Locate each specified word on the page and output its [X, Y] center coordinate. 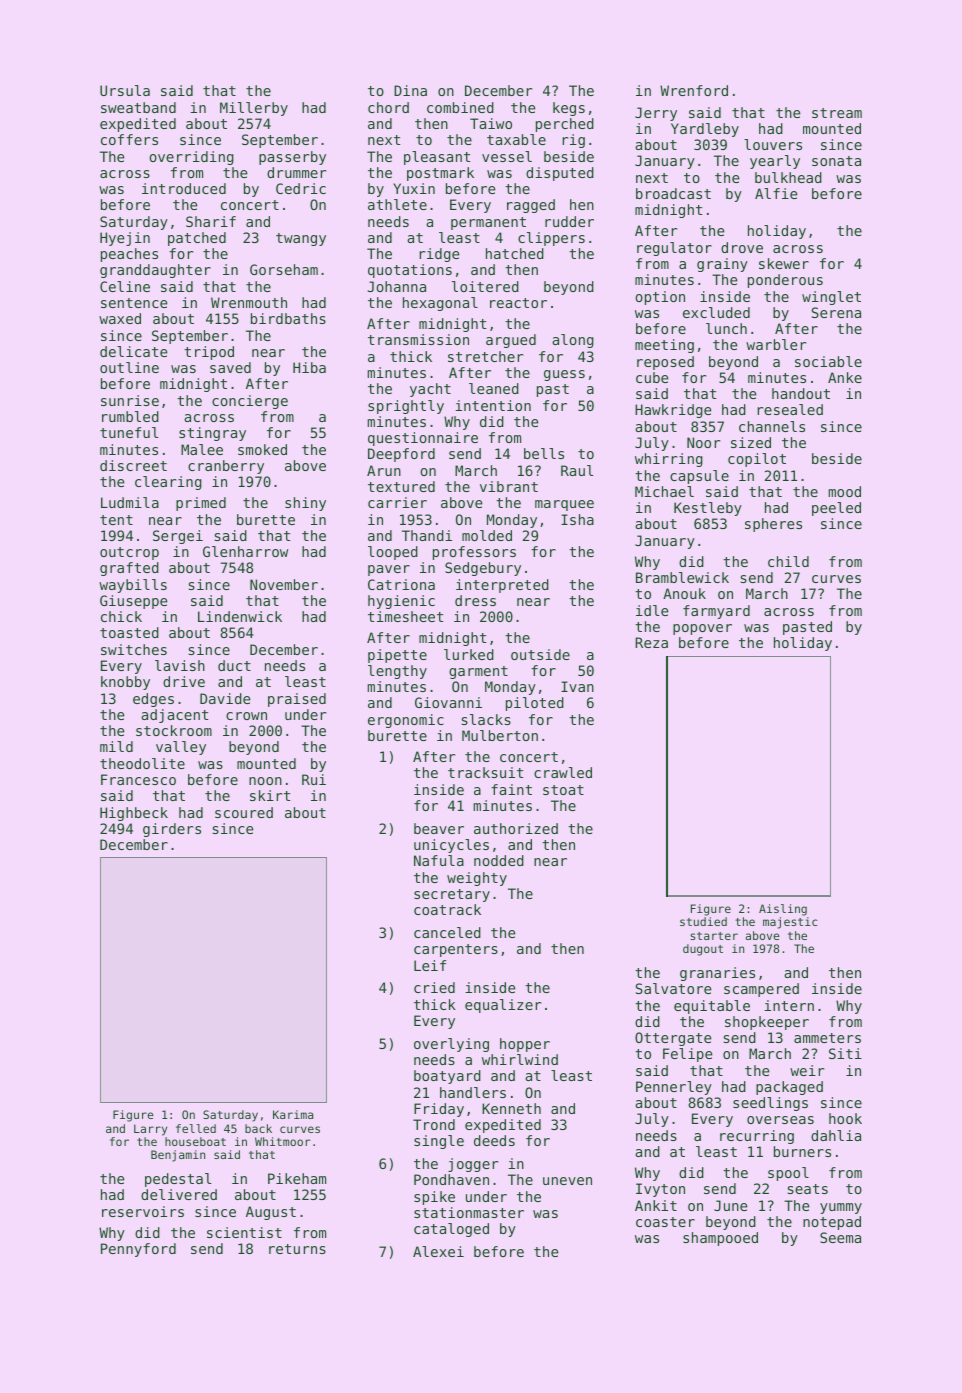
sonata [836, 161]
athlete [397, 204]
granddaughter [155, 271]
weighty [477, 879]
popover [702, 629]
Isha [577, 519]
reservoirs [143, 1211]
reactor [518, 303]
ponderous [785, 281]
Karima [293, 1114]
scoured [244, 812]
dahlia [836, 1135]
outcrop [129, 553]
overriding [191, 158]
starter [714, 936]
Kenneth [511, 1108]
